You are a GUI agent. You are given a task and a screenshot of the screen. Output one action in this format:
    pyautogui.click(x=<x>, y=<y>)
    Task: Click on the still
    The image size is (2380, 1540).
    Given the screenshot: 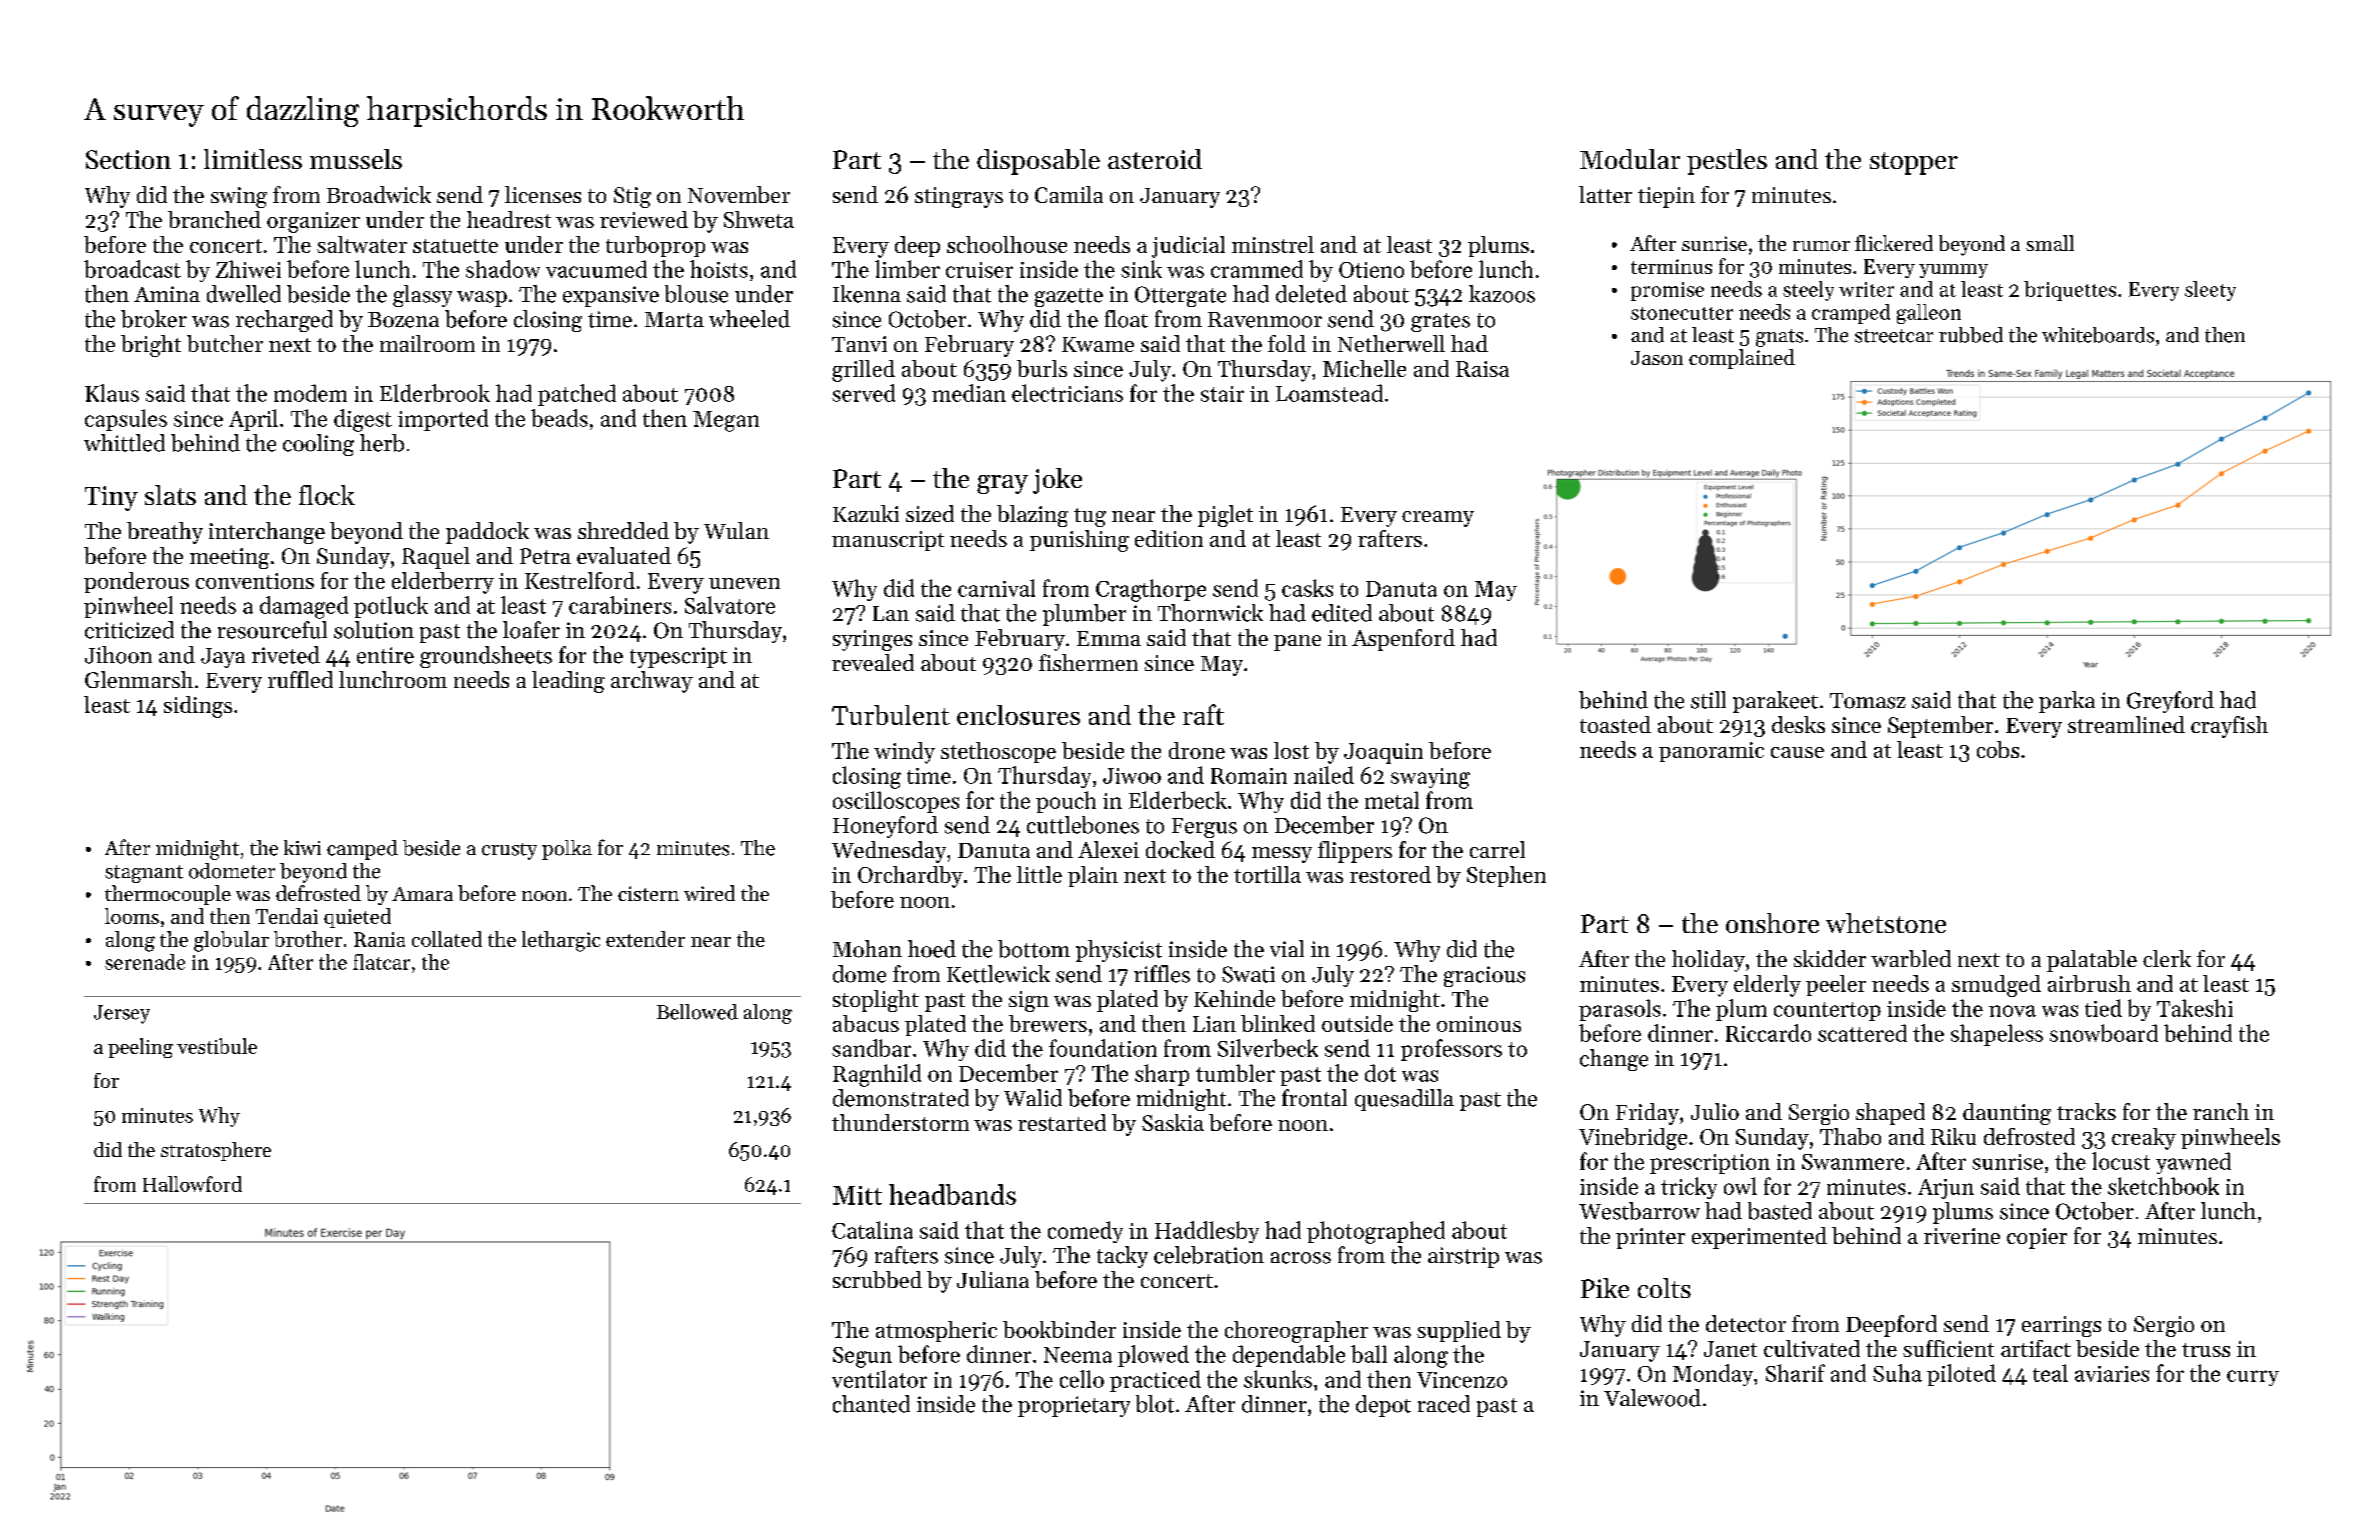 What is the action you would take?
    pyautogui.click(x=1708, y=700)
